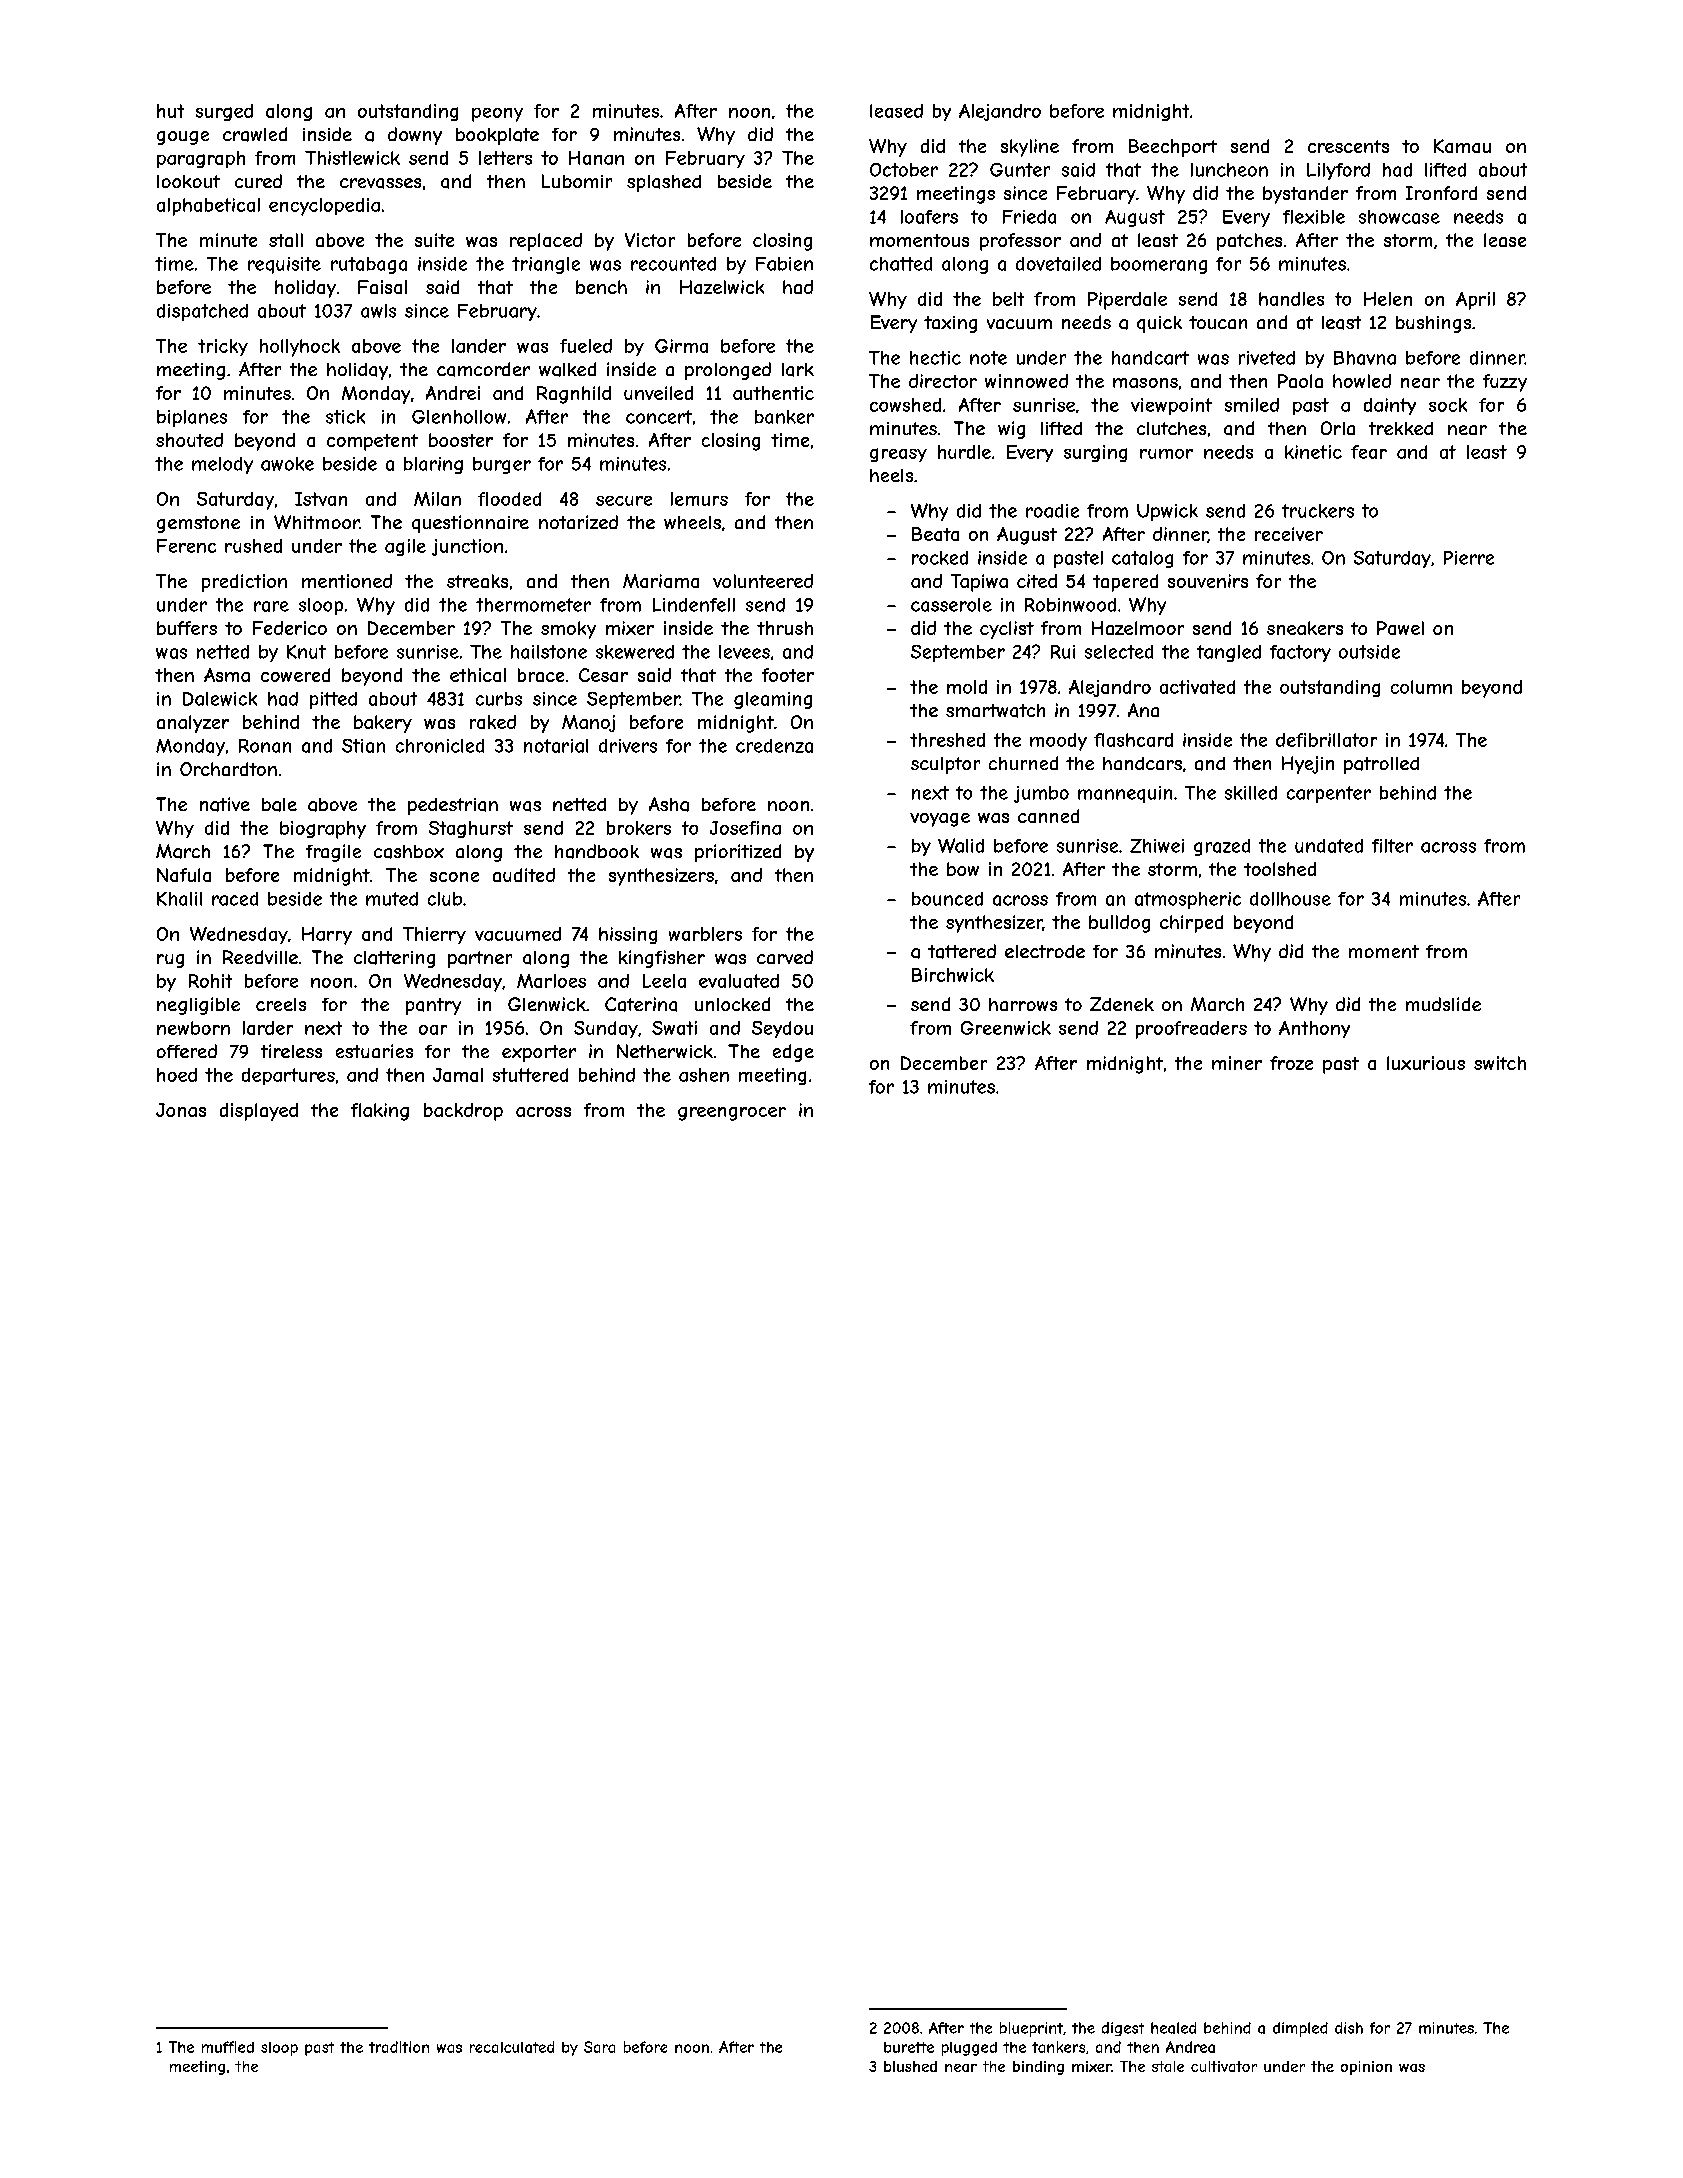  I want to click on mudslide, so click(1443, 1004).
